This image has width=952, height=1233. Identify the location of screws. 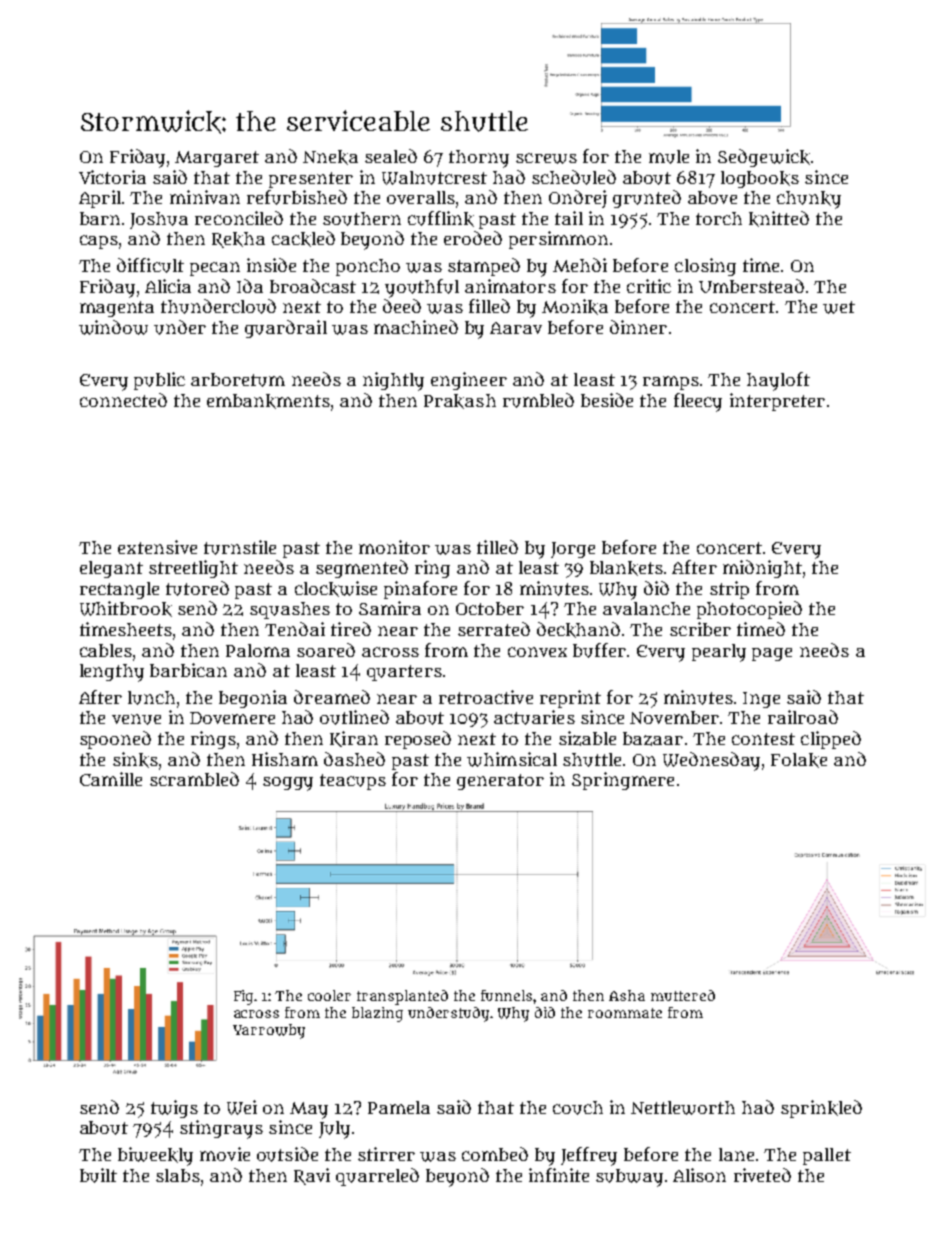
(546, 158).
